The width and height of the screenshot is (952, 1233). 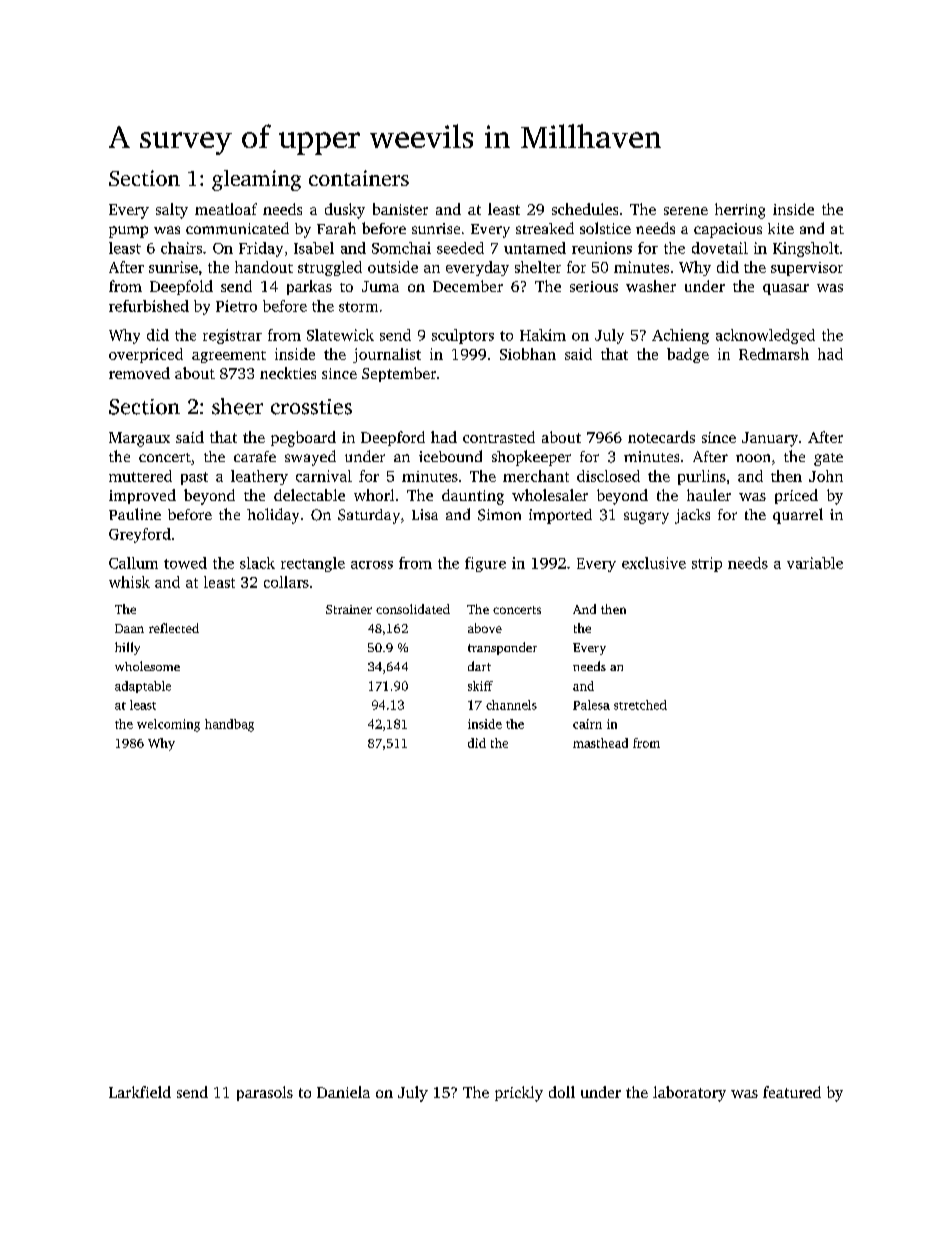 What do you see at coordinates (168, 725) in the screenshot?
I see `welcoming` at bounding box center [168, 725].
